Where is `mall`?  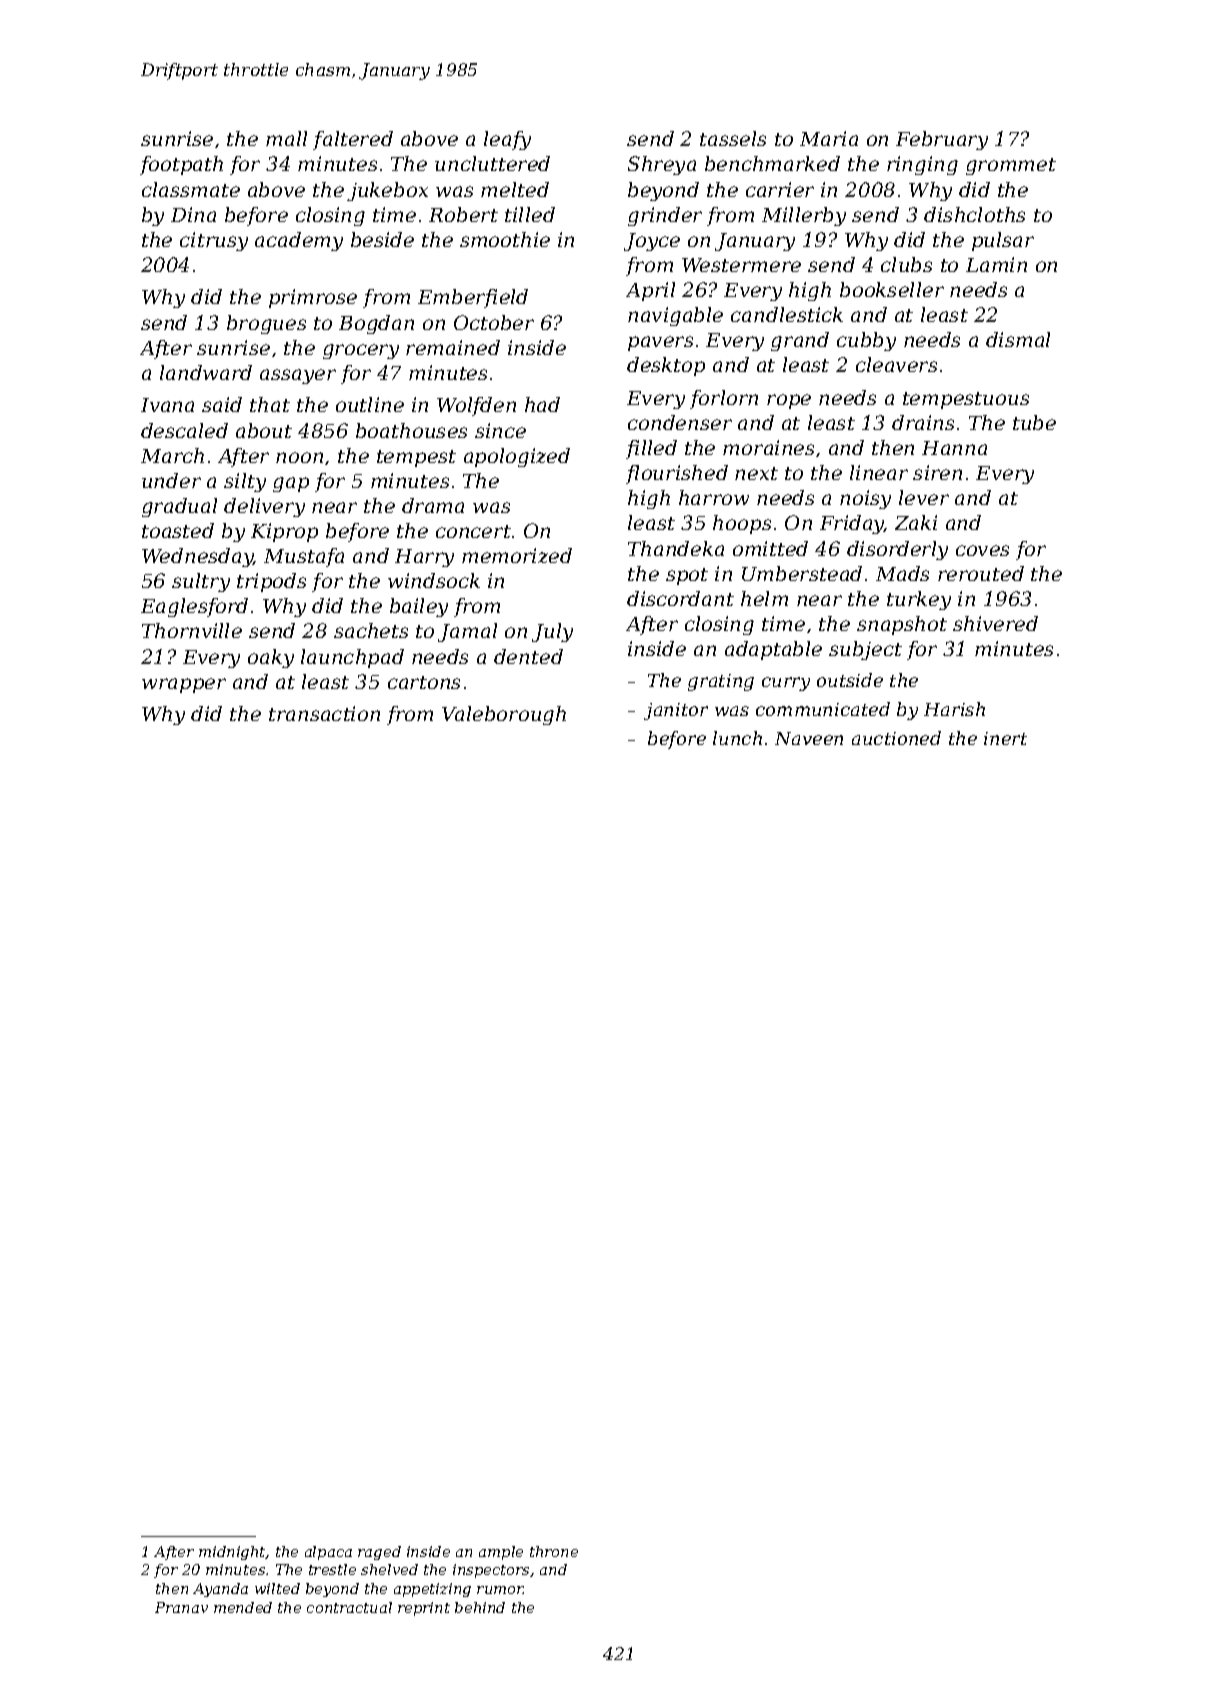 mall is located at coordinates (286, 138).
